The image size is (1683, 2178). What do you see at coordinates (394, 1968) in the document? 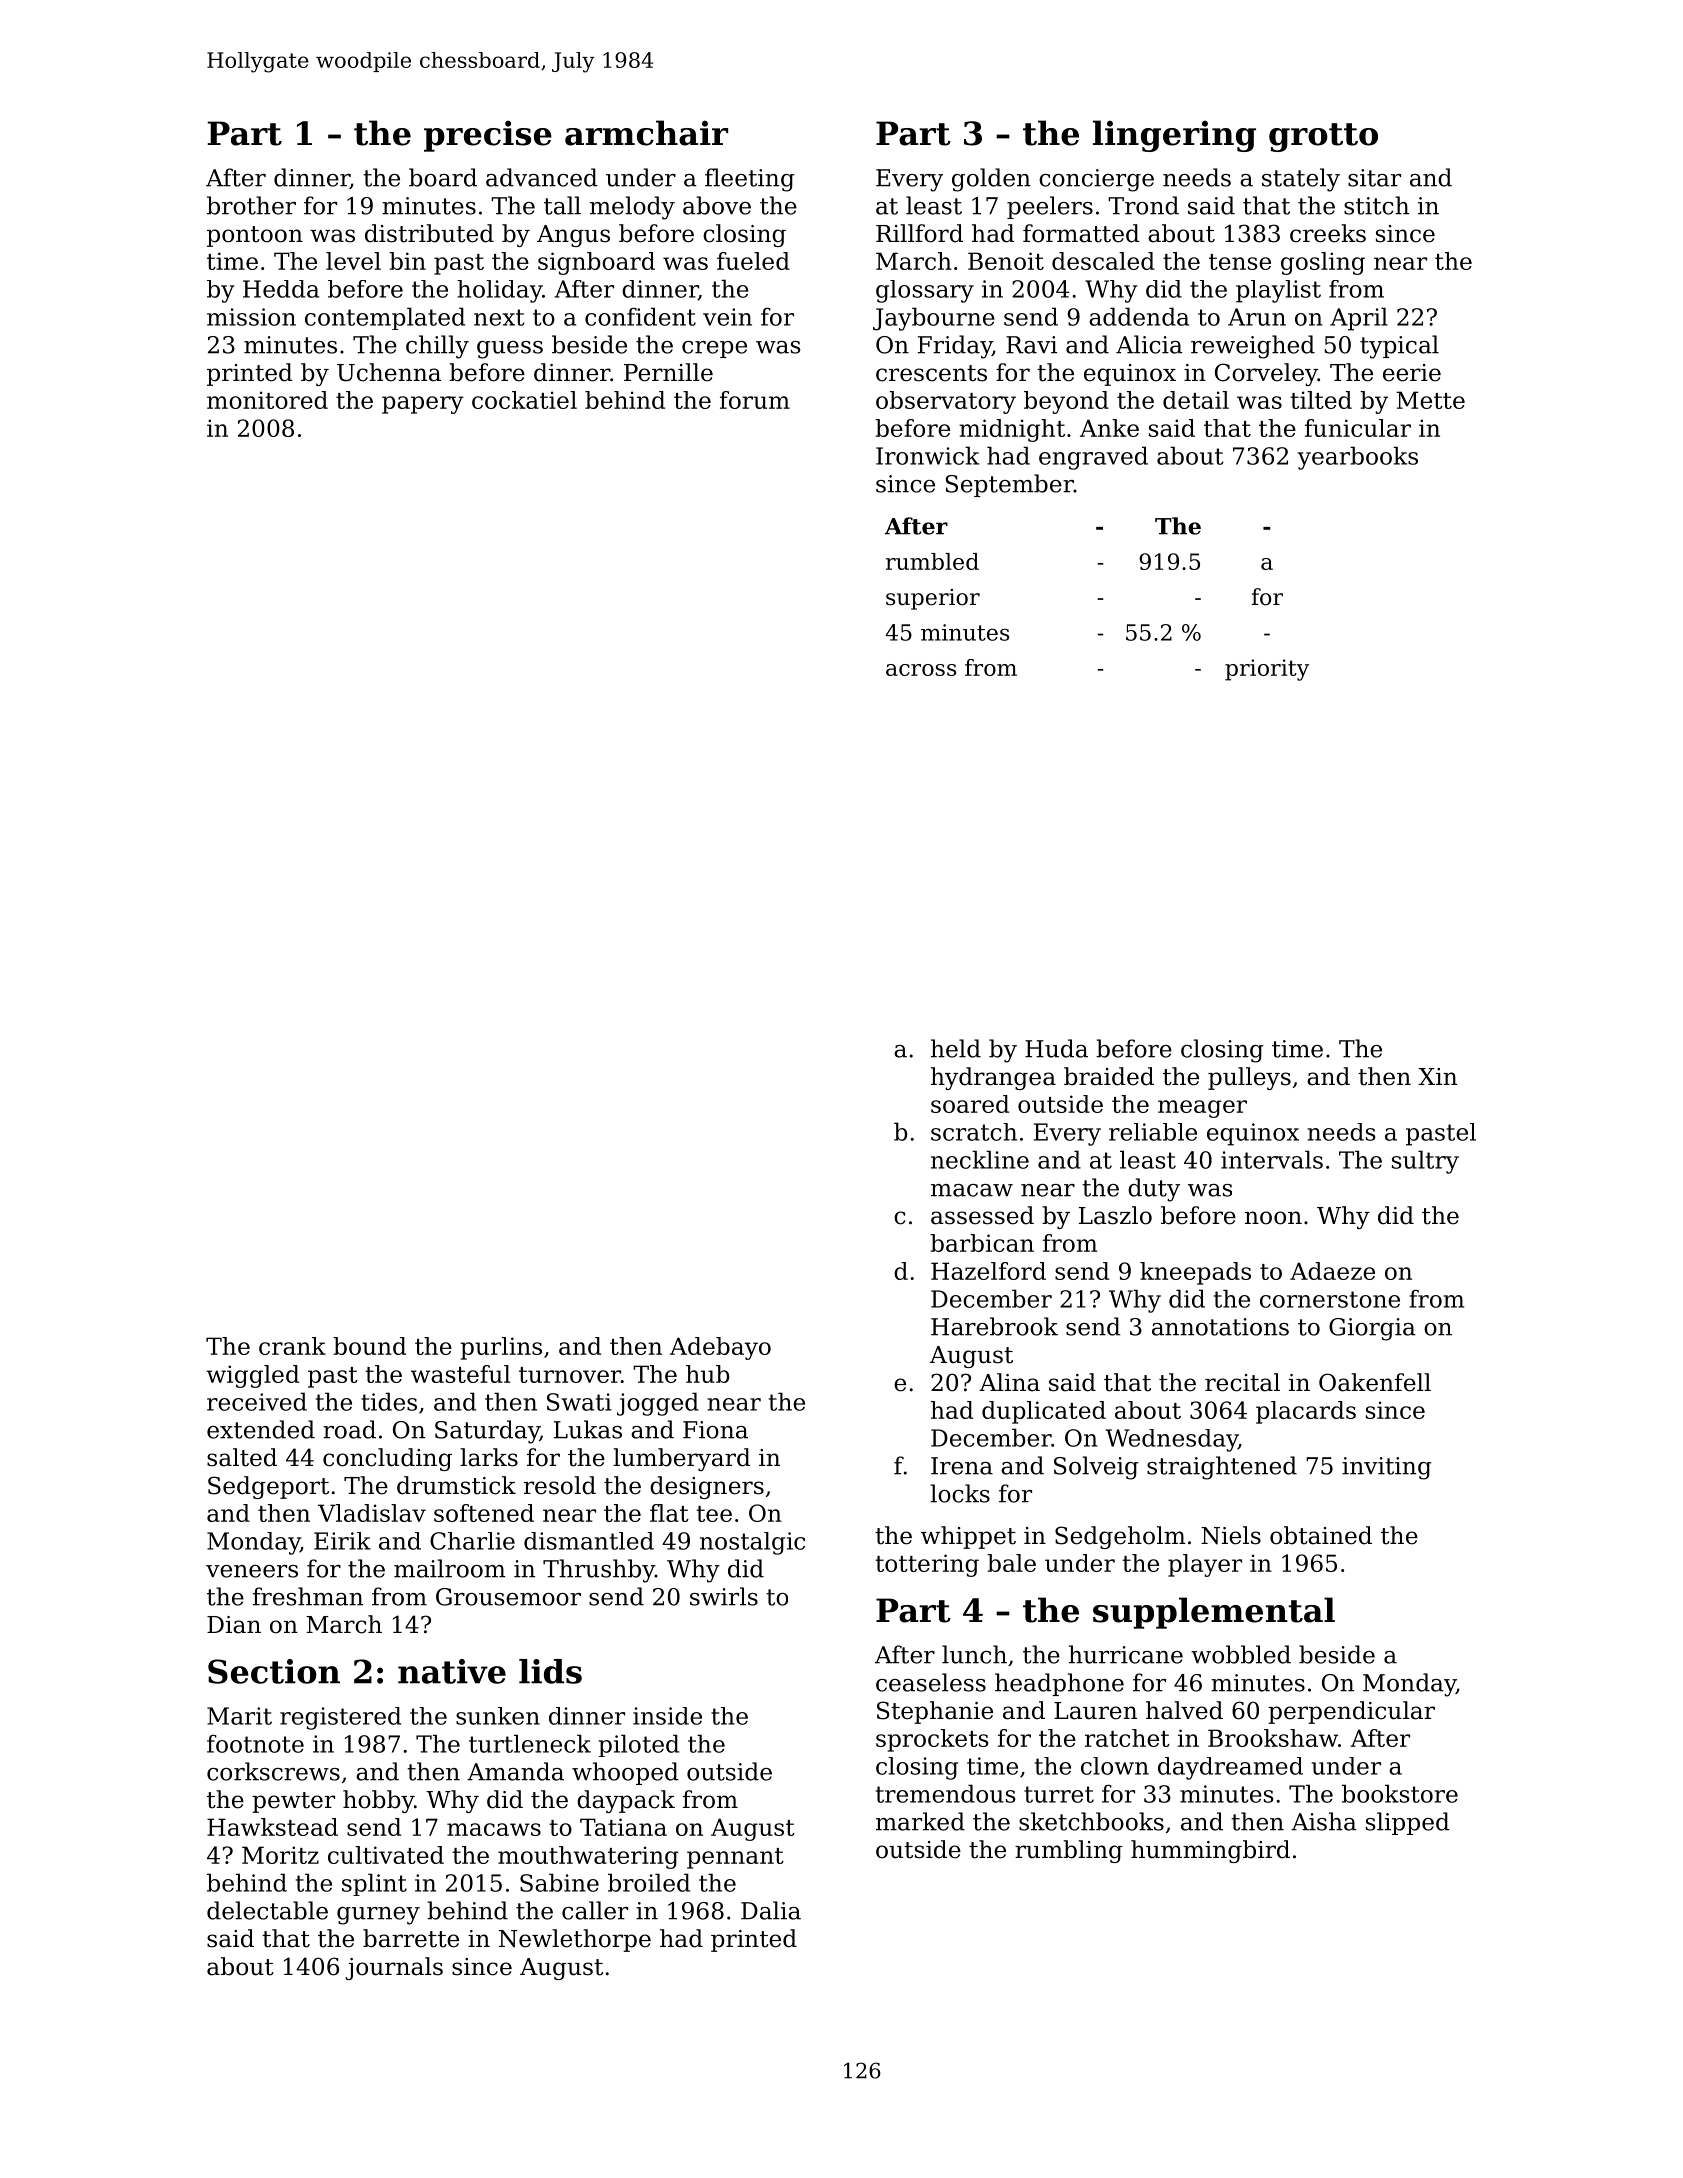
I see `journals` at bounding box center [394, 1968].
